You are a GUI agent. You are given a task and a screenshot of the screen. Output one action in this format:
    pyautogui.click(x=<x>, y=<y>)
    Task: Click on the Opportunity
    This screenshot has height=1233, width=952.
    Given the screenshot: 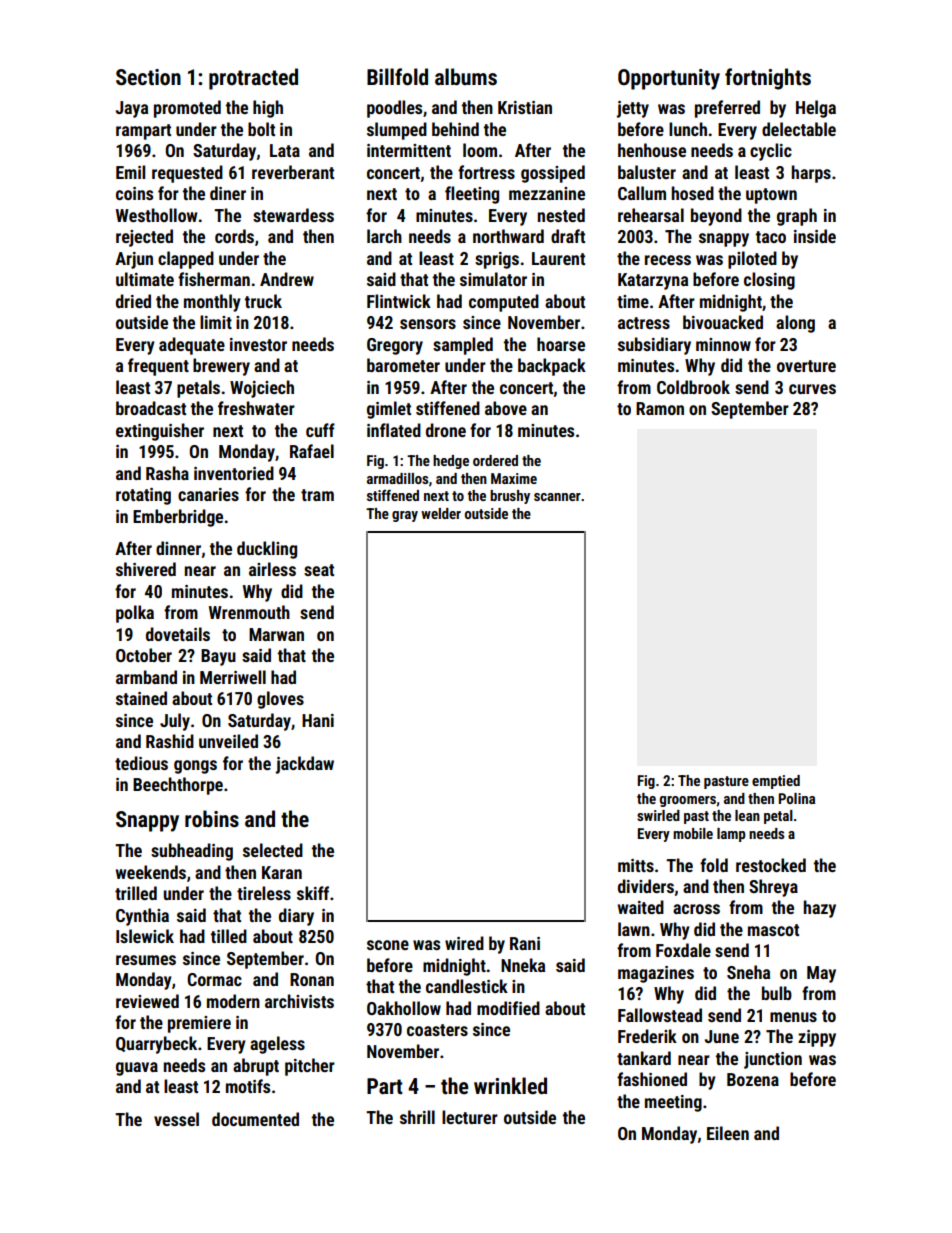 What is the action you would take?
    pyautogui.click(x=669, y=79)
